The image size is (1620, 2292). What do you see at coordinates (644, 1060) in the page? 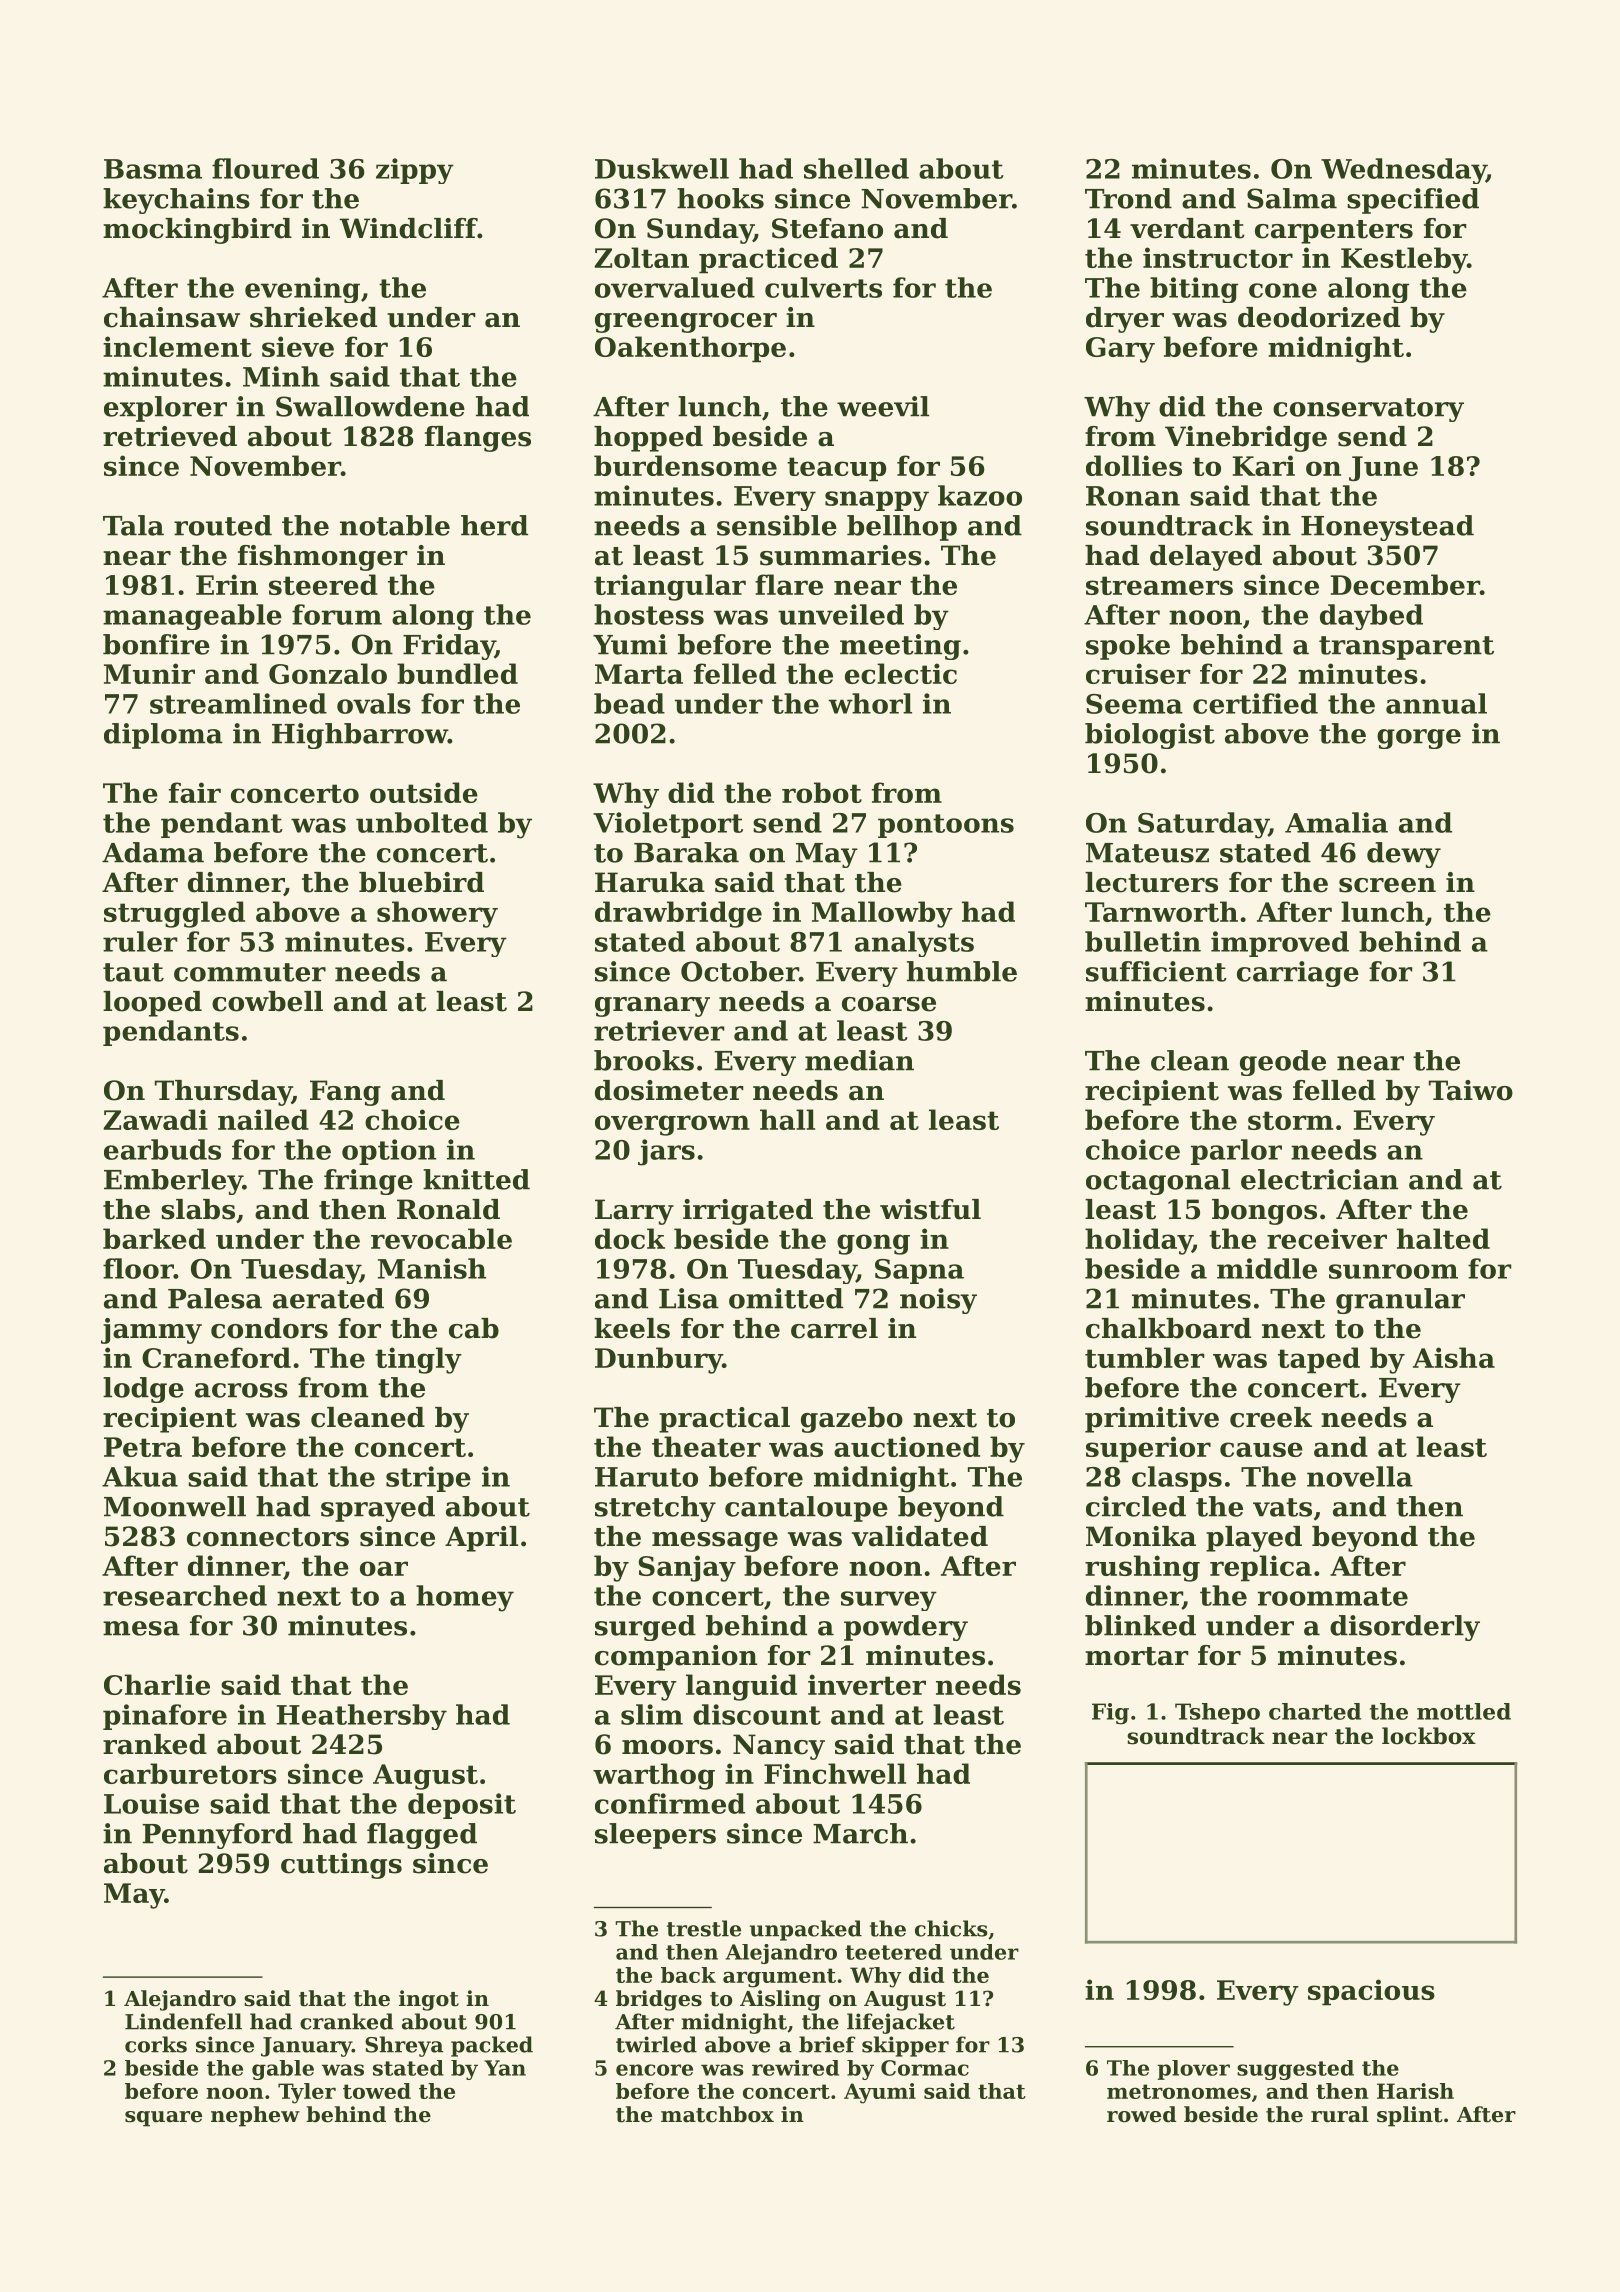
I see `brooks` at bounding box center [644, 1060].
